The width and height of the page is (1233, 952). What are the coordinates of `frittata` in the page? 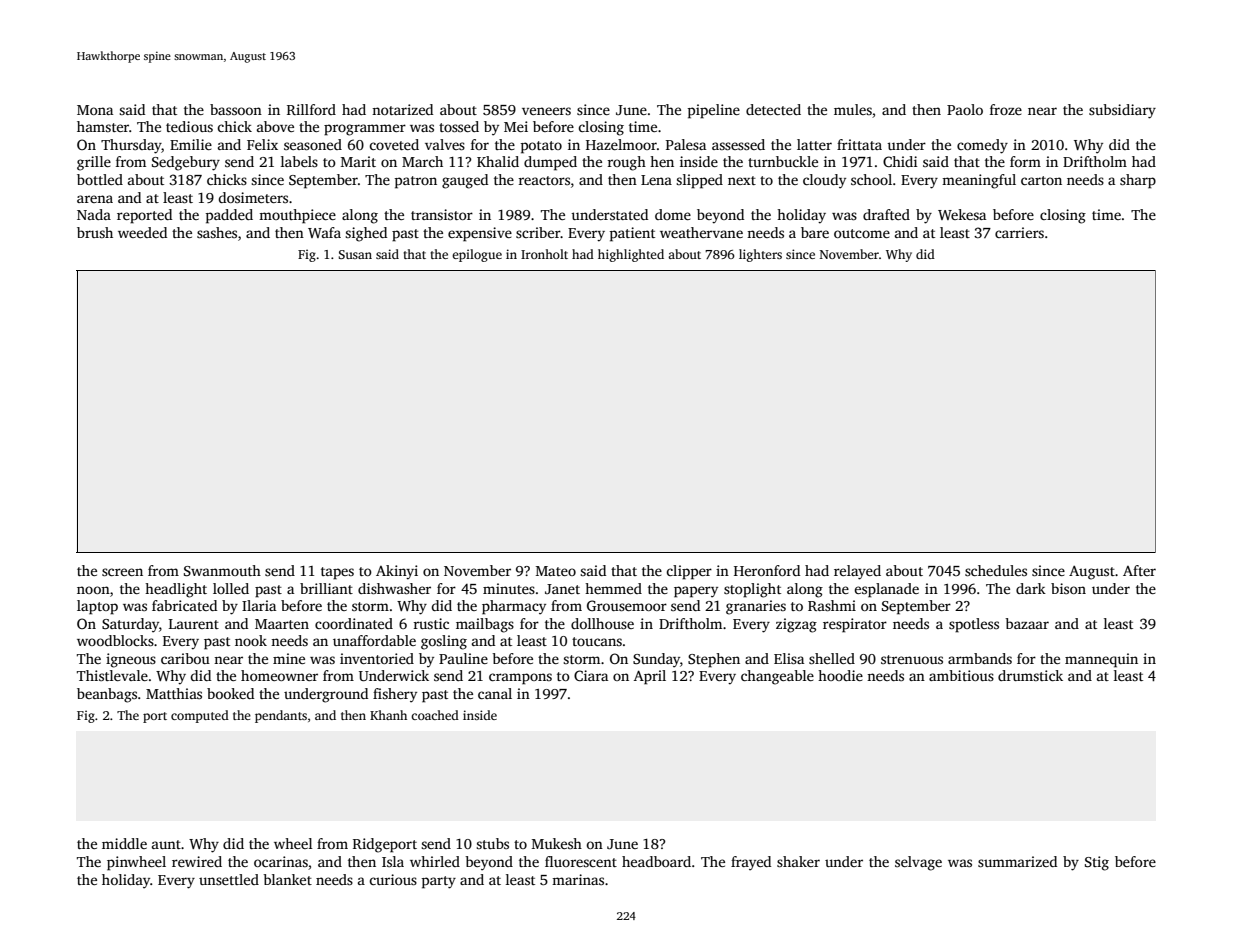 It's located at (859, 144).
